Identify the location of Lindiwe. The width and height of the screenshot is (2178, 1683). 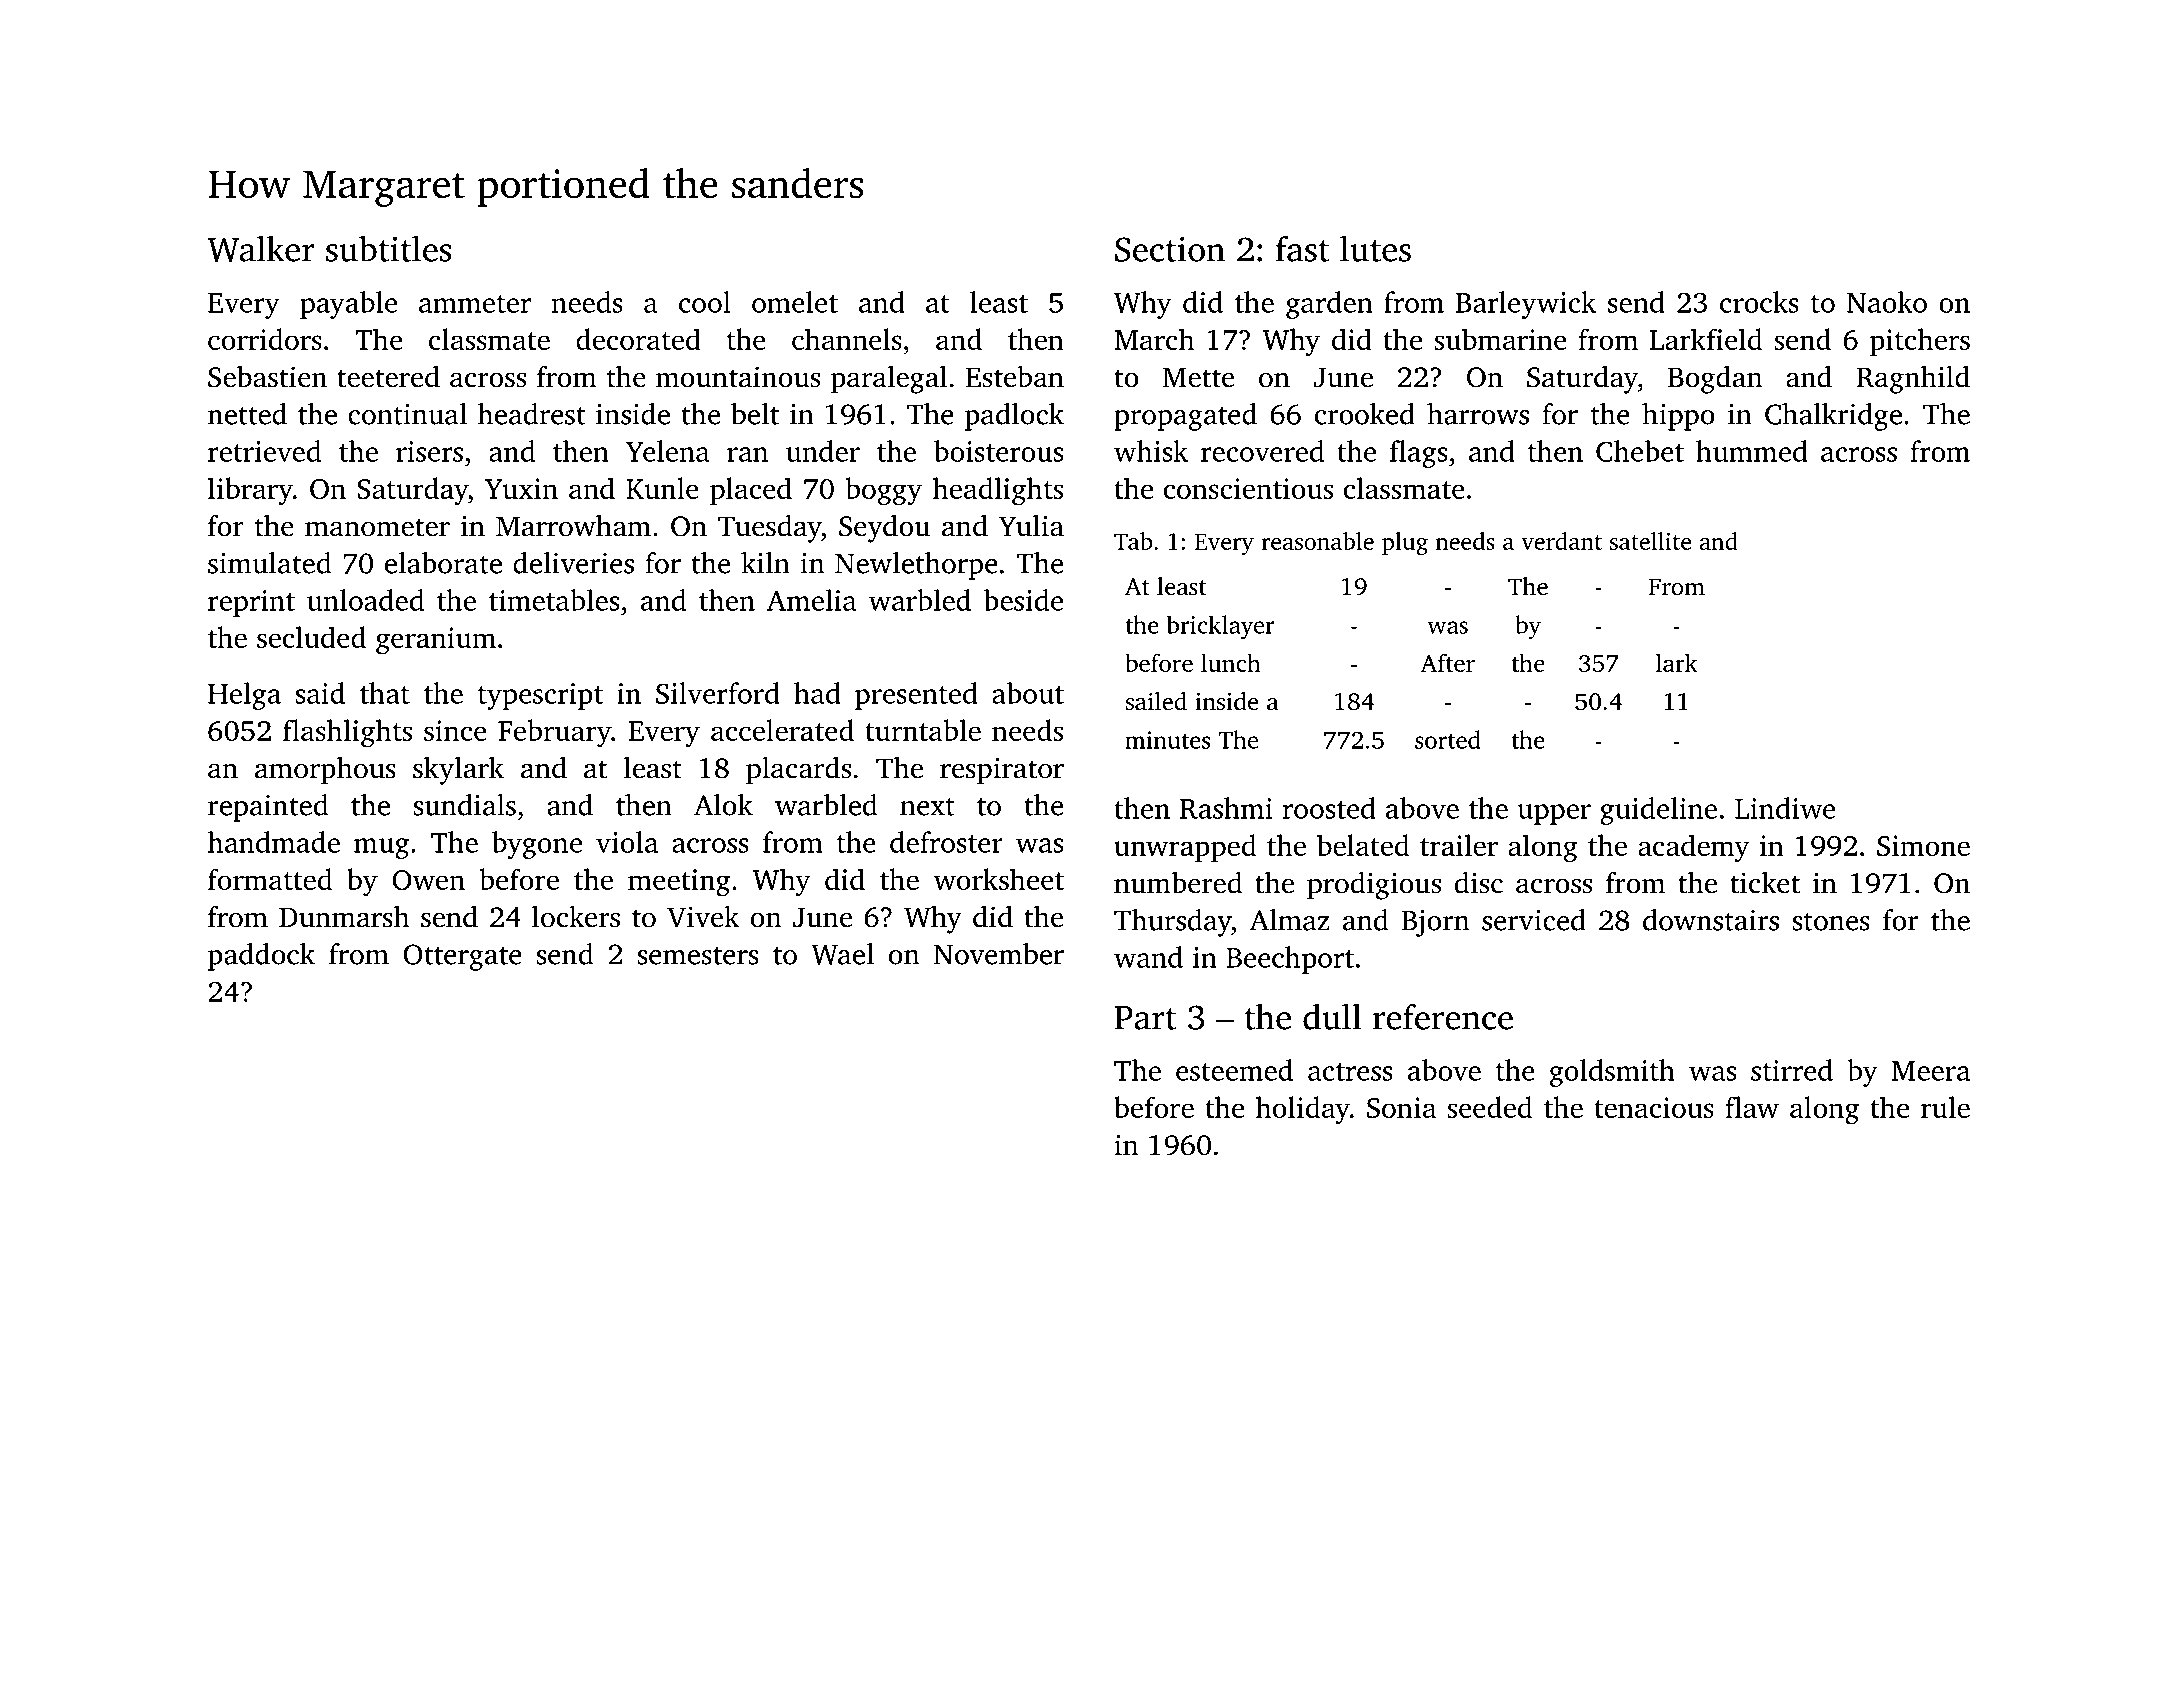
(1785, 808).
